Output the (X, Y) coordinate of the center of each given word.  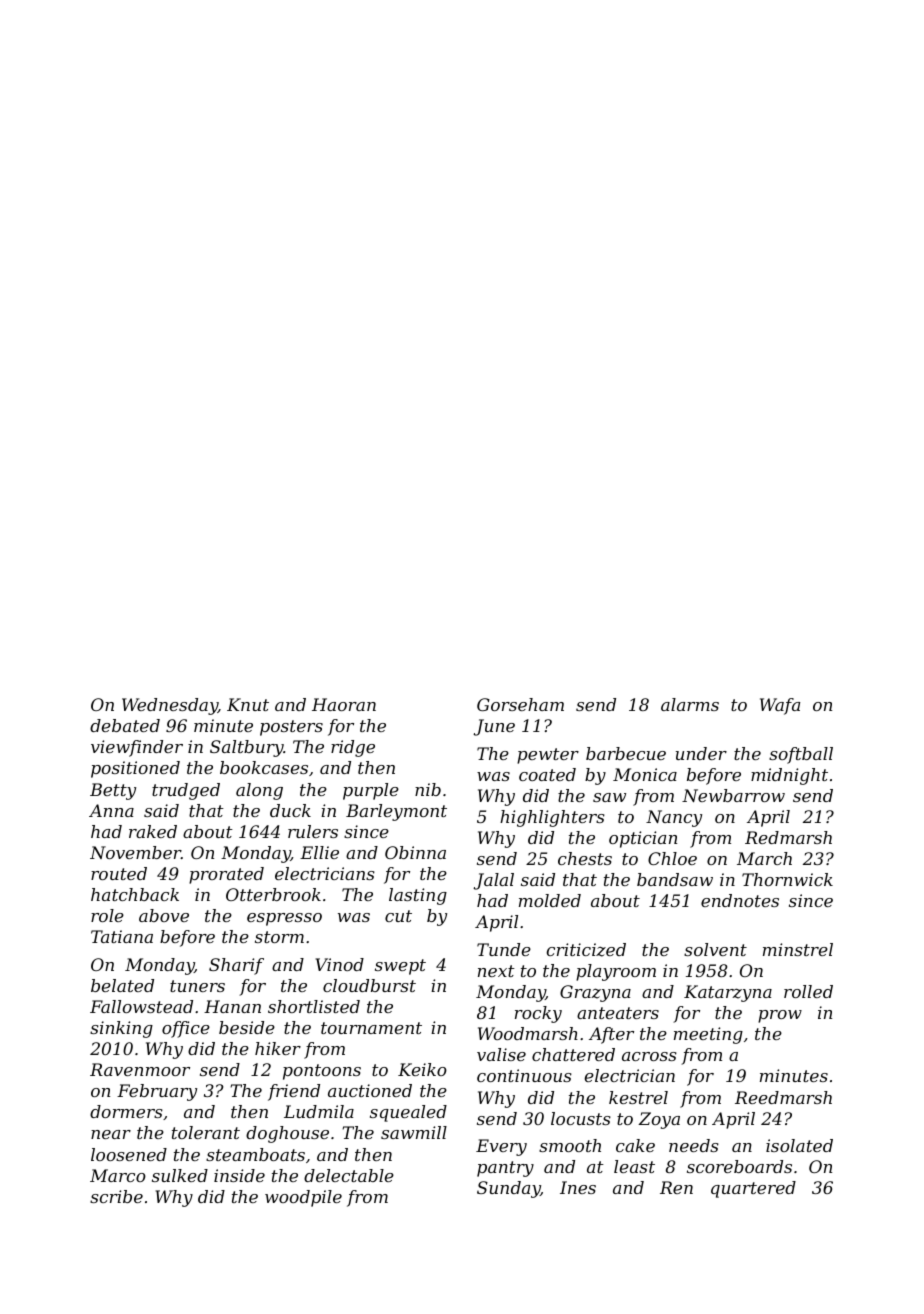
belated (122, 985)
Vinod (339, 964)
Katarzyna (728, 993)
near (111, 1134)
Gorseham (520, 704)
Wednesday (170, 706)
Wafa (780, 706)
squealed (408, 1113)
